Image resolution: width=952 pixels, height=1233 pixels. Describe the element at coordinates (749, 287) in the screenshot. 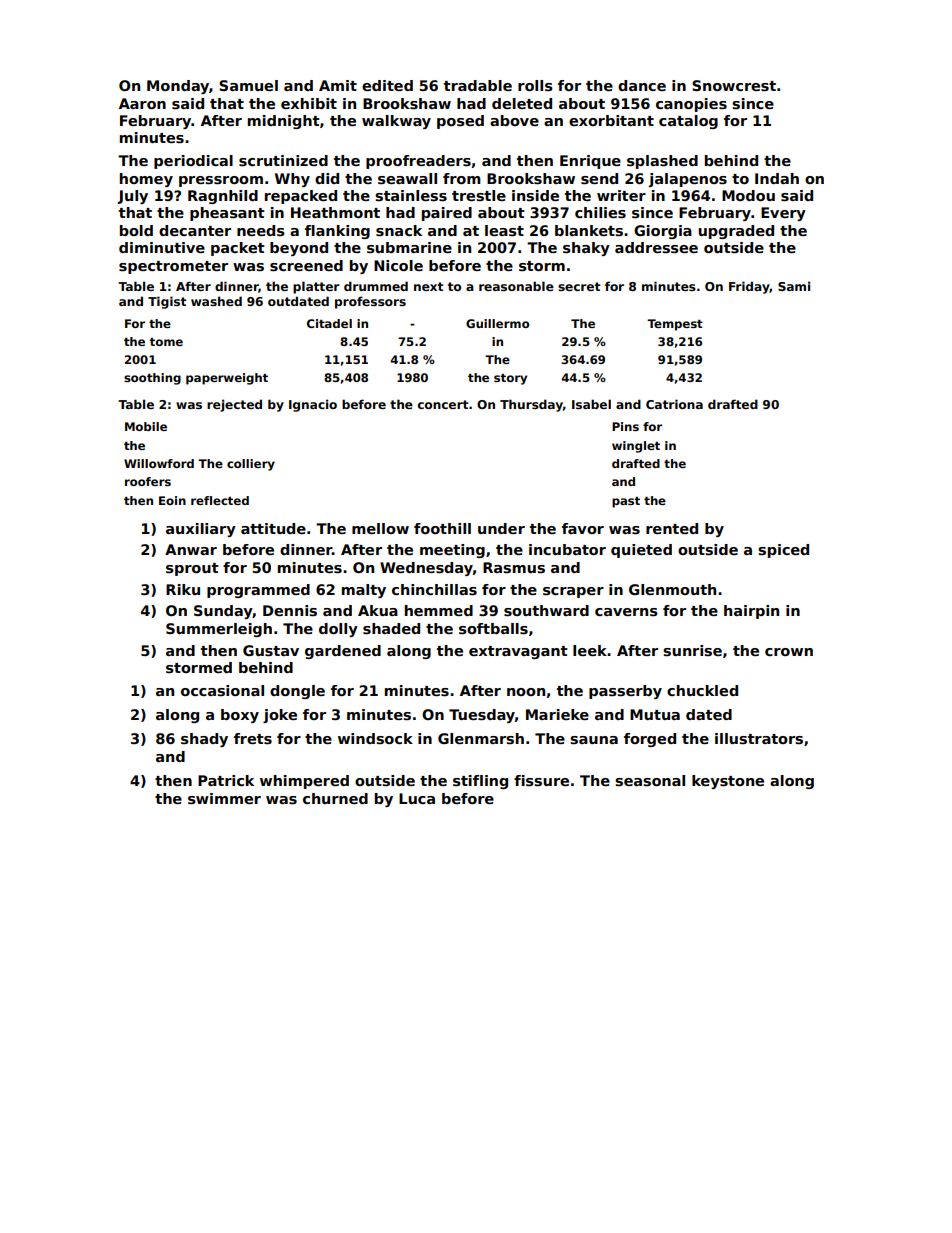

I see `Friday` at that location.
